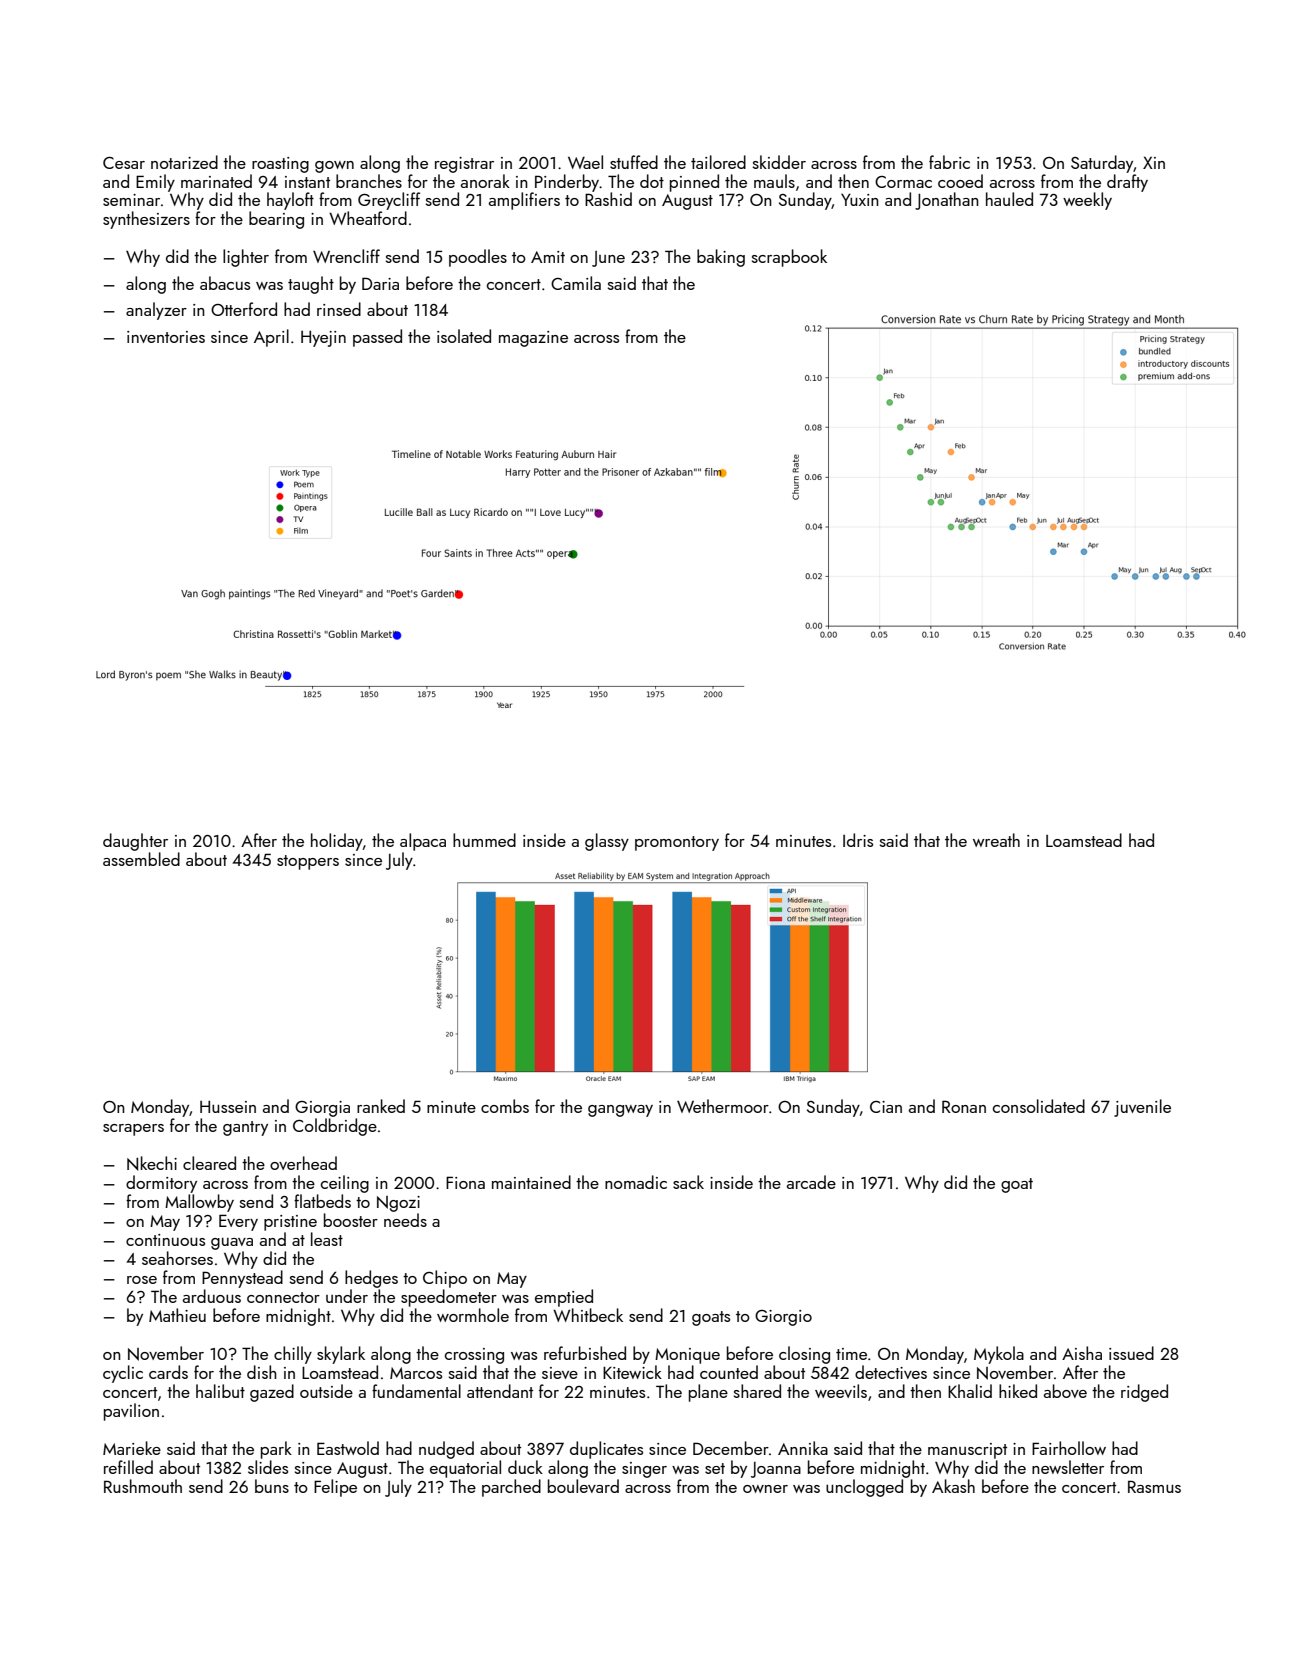 Image resolution: width=1291 pixels, height=1670 pixels. Describe the element at coordinates (996, 840) in the screenshot. I see `wreath` at that location.
